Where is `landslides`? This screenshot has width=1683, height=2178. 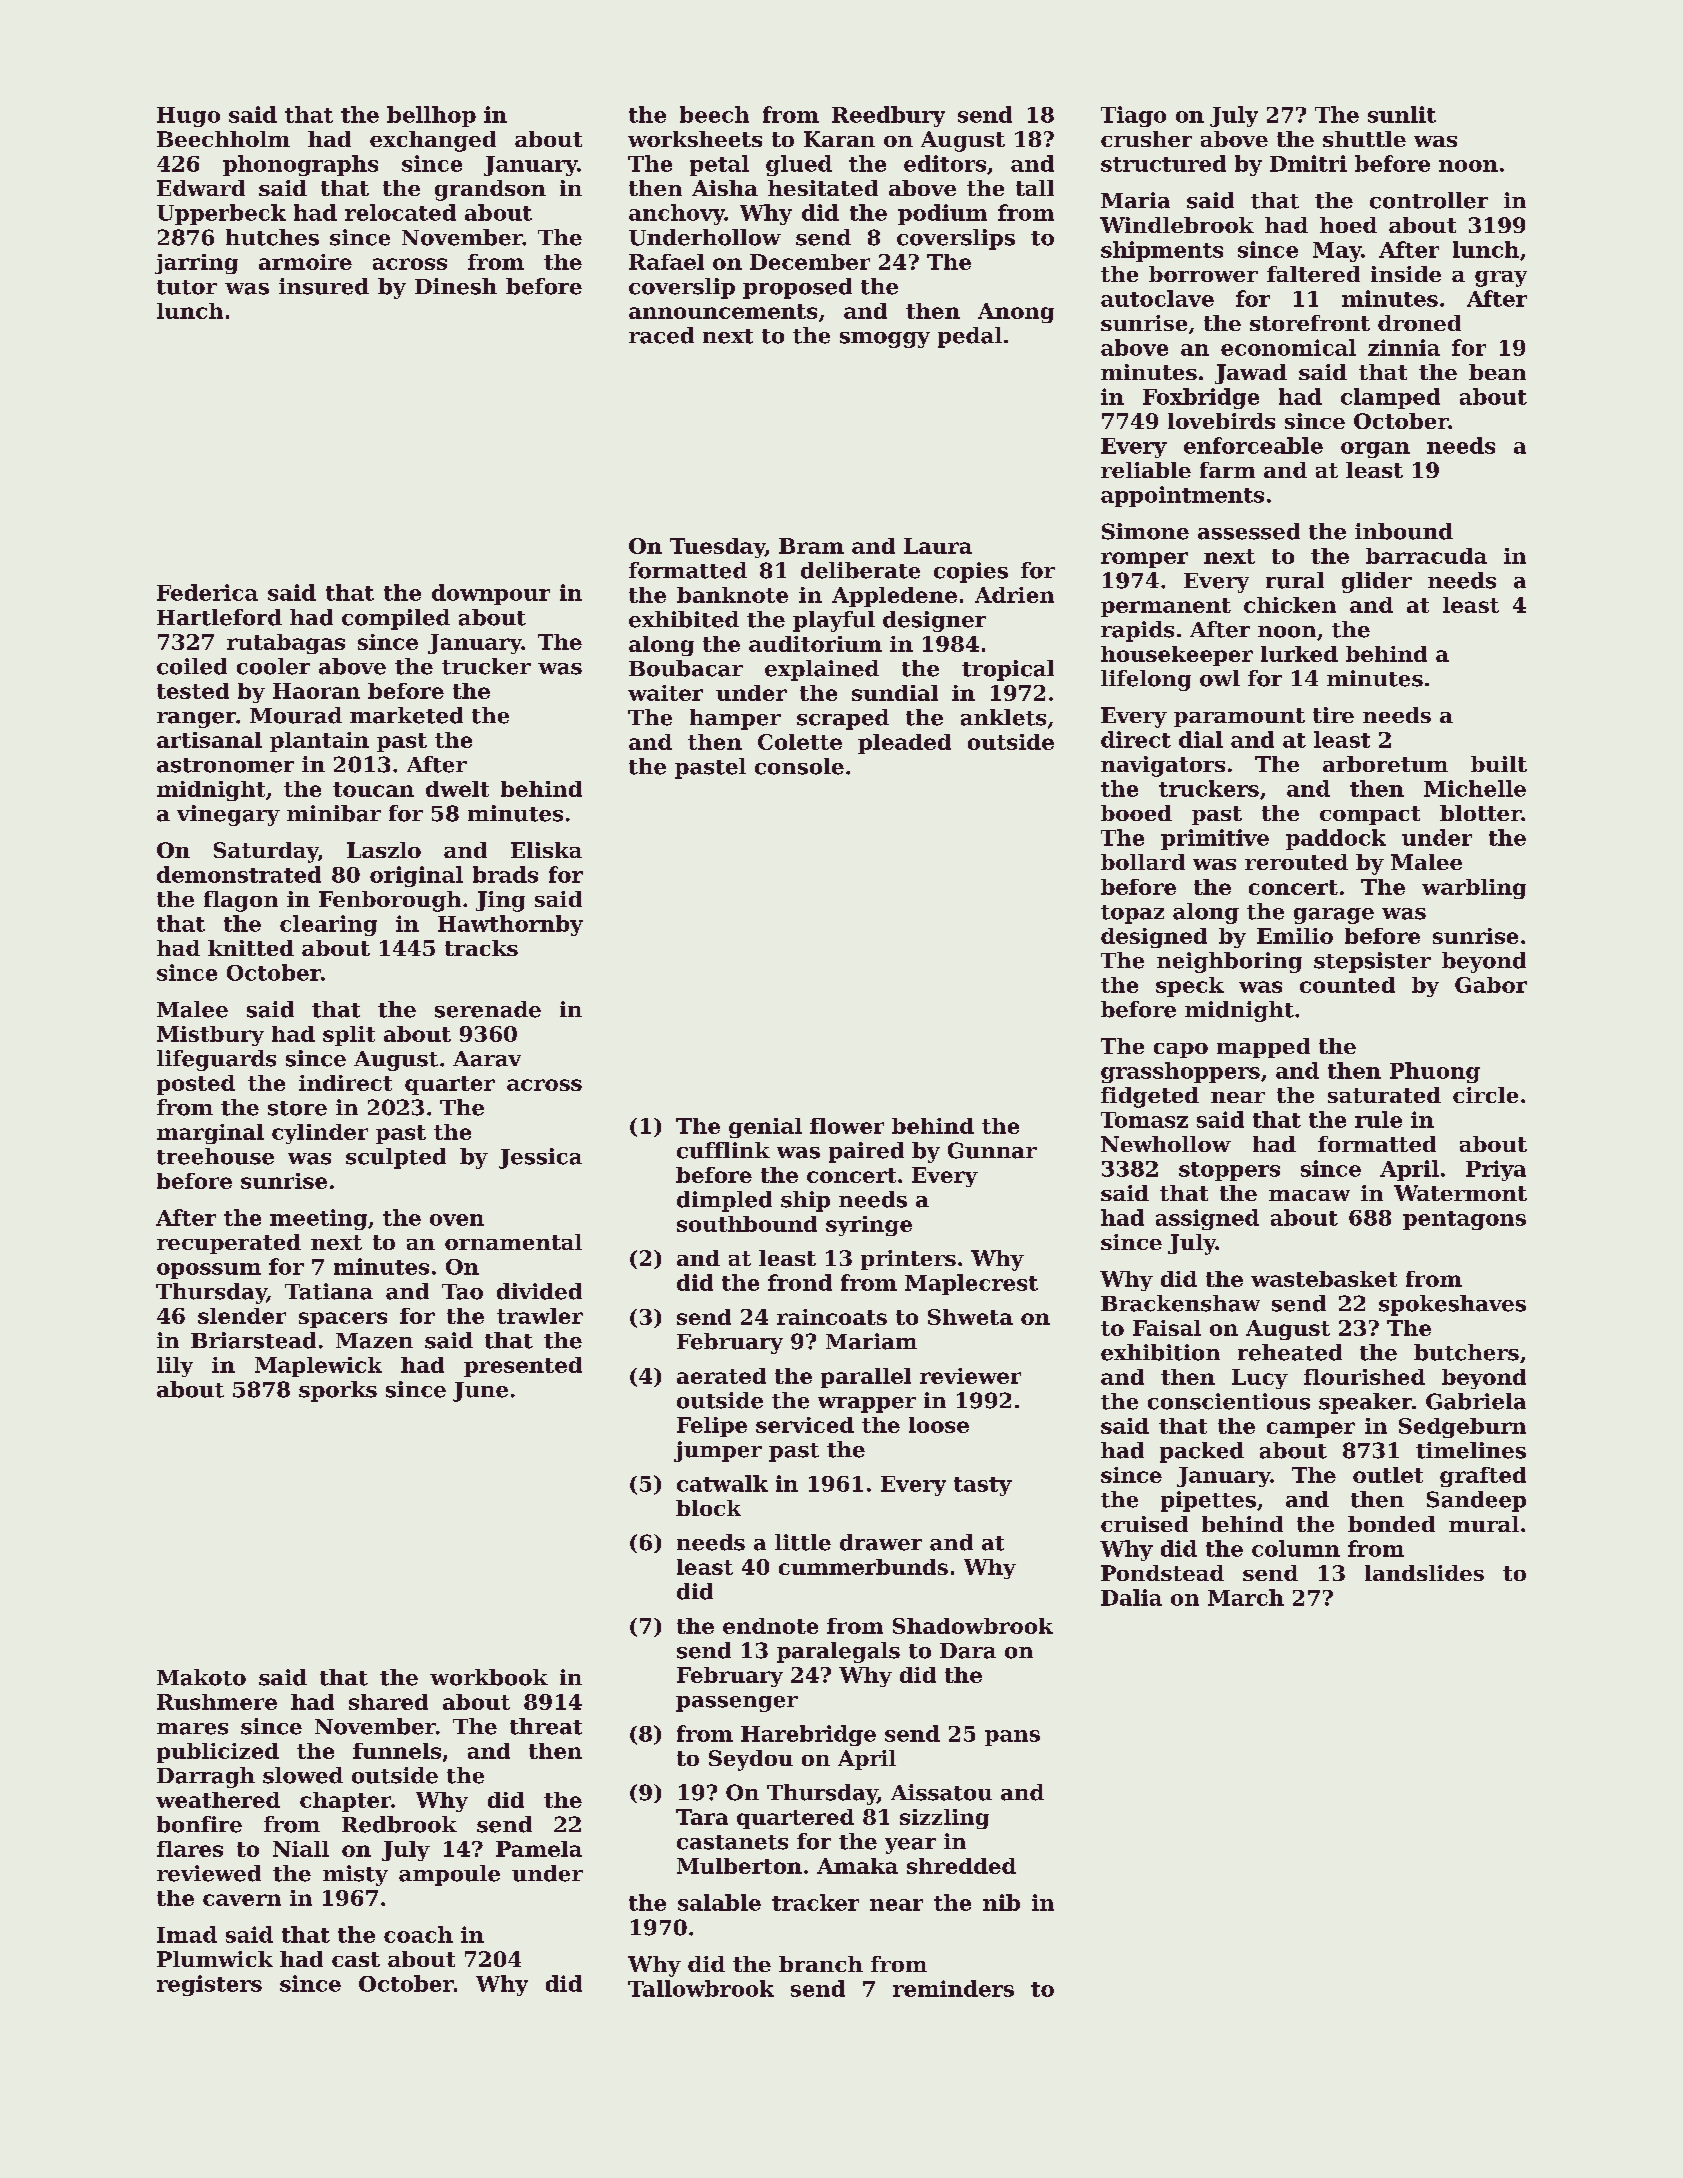
landslides is located at coordinates (1424, 1573).
